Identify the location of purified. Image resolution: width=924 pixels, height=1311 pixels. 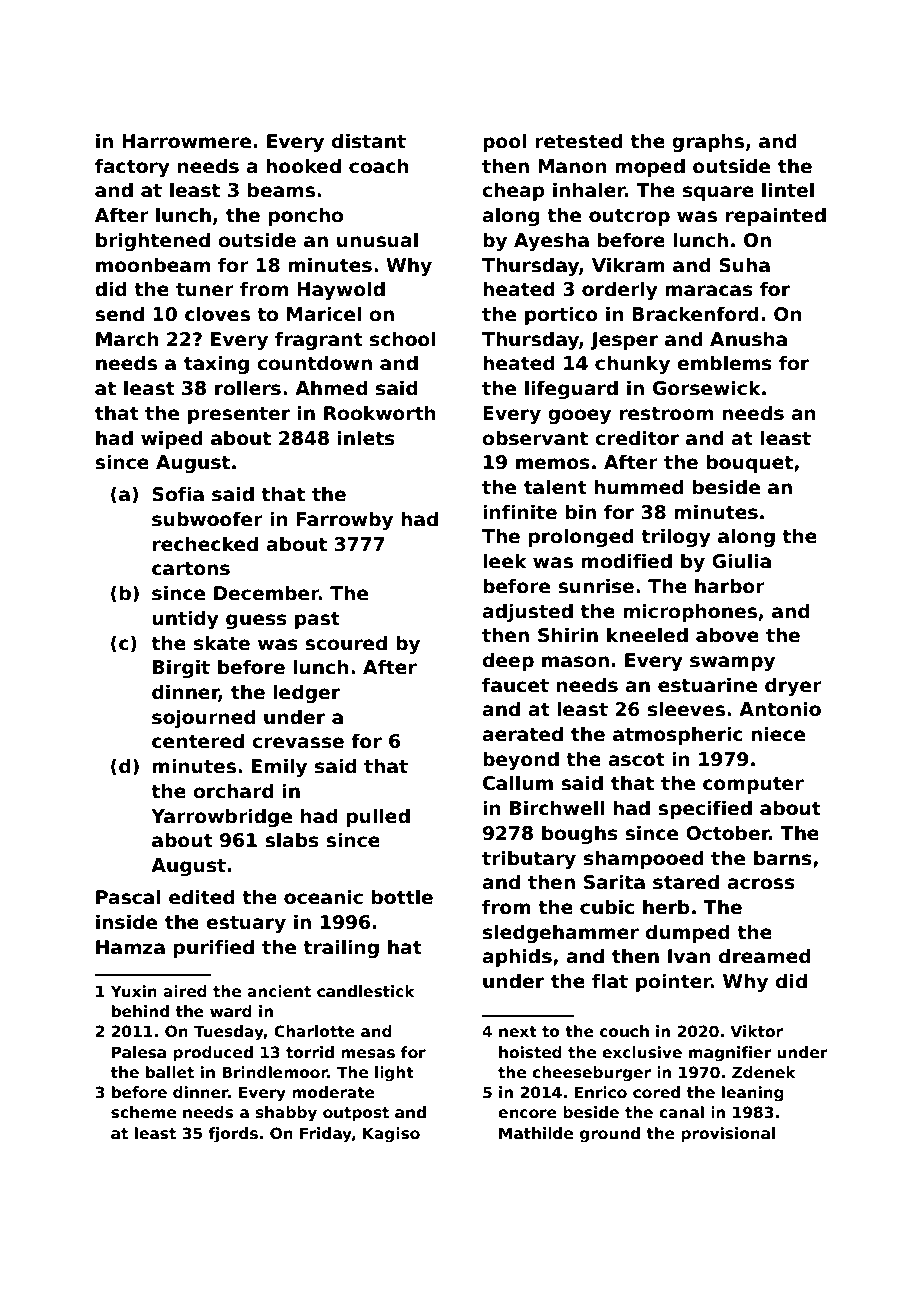
(214, 948).
